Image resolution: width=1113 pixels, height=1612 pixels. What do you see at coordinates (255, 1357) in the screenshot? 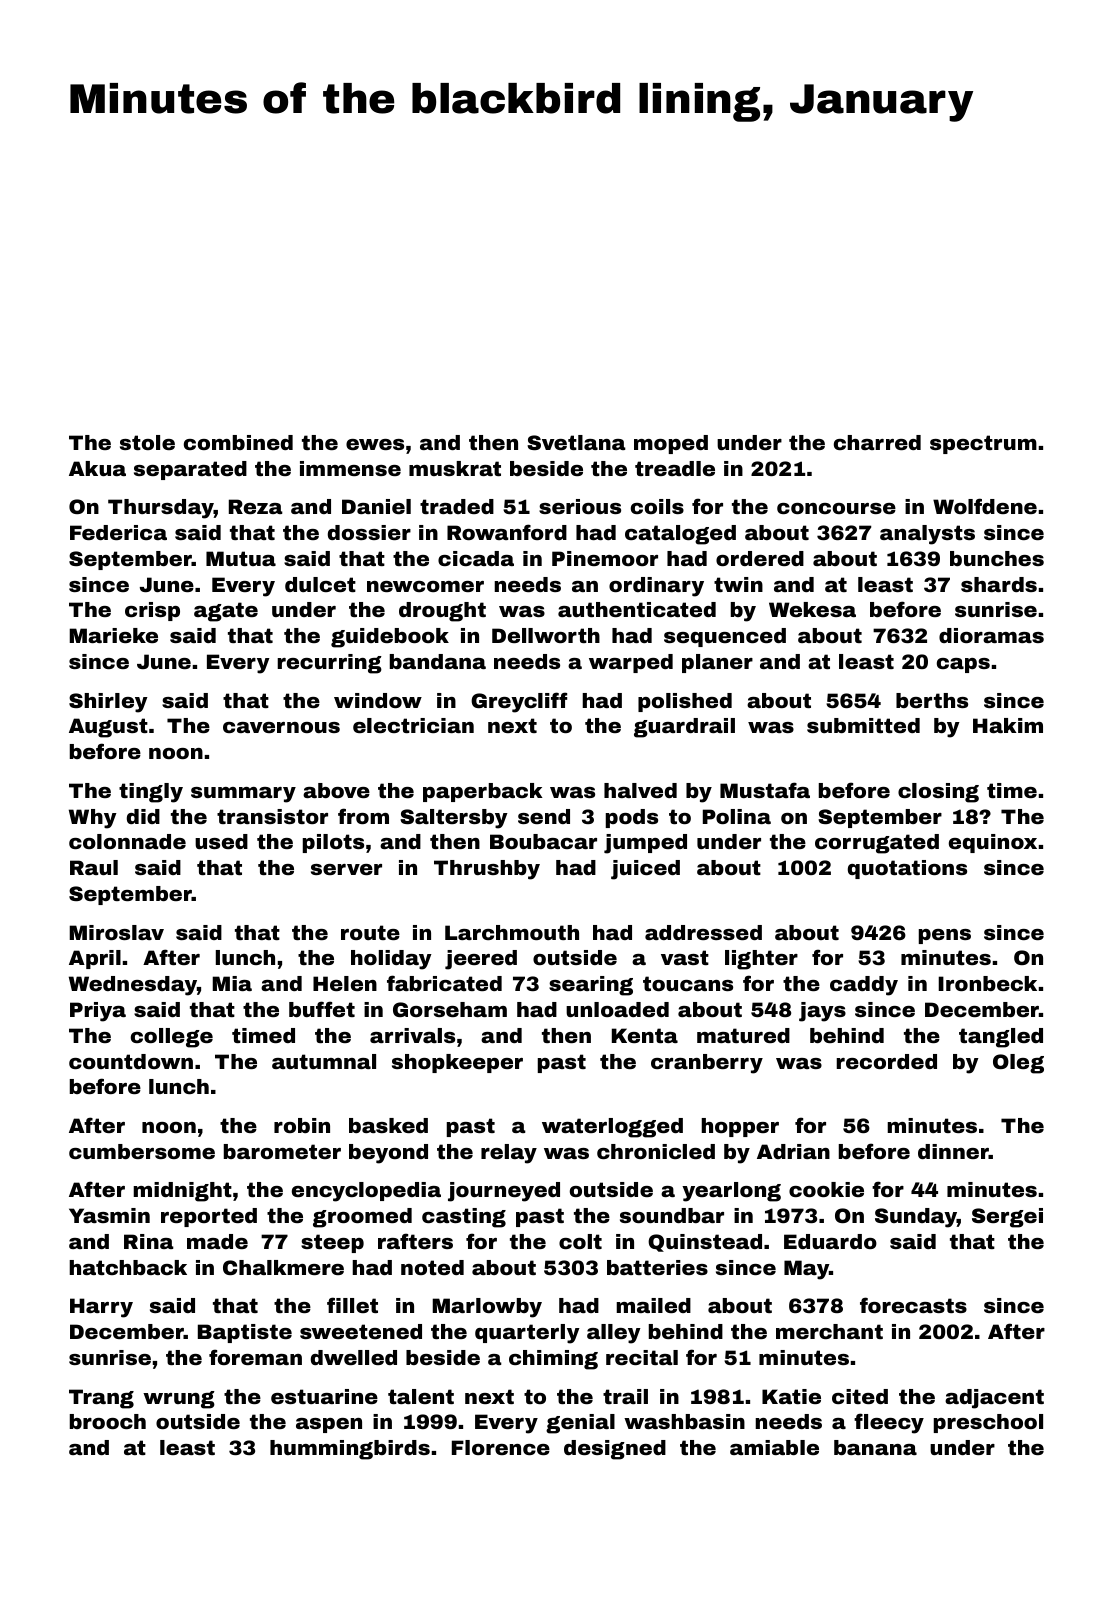
I see `foreman` at bounding box center [255, 1357].
